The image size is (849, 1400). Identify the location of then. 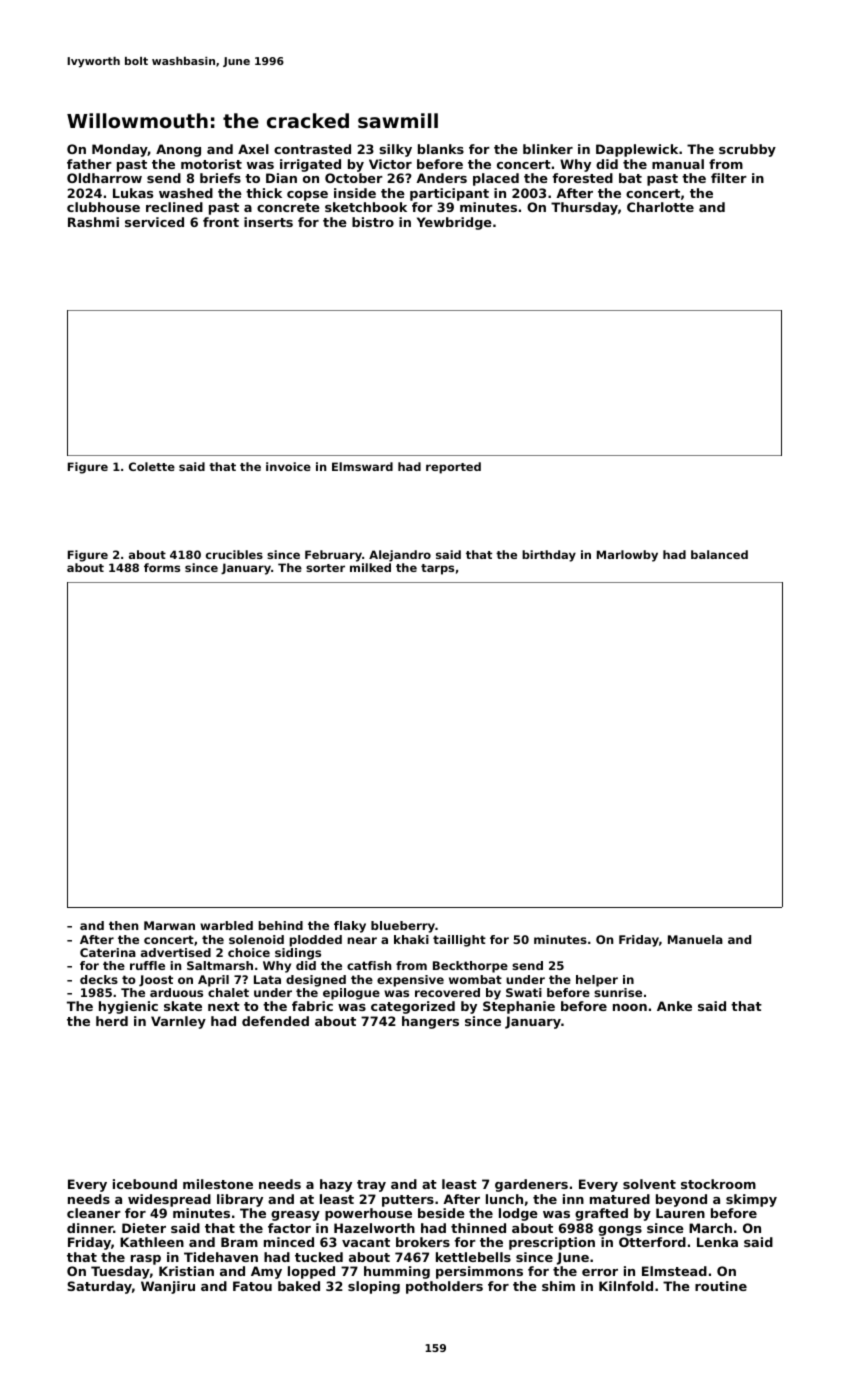
(123, 925).
